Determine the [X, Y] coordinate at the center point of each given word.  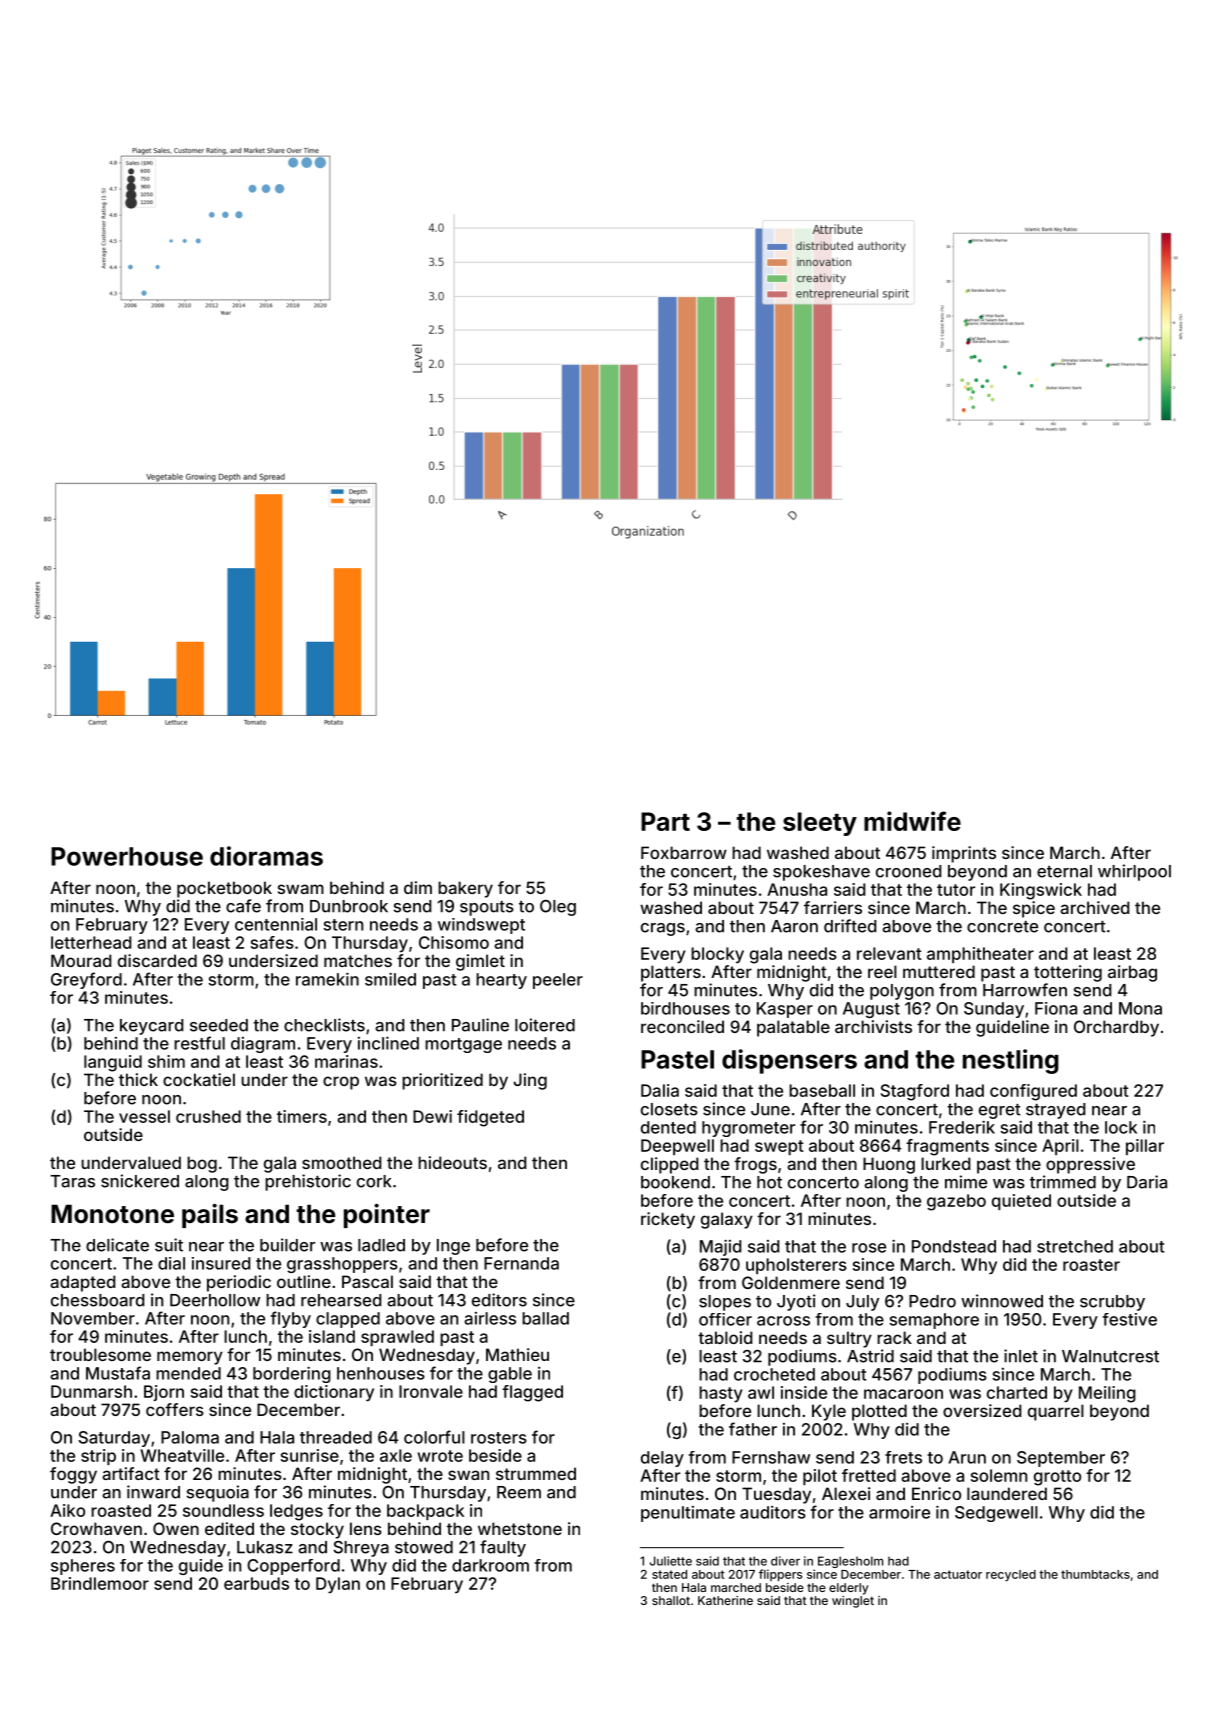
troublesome [100, 1354]
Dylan [338, 1585]
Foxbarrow [684, 852]
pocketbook [224, 889]
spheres [83, 1567]
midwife [912, 821]
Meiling [1107, 1394]
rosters [499, 1438]
